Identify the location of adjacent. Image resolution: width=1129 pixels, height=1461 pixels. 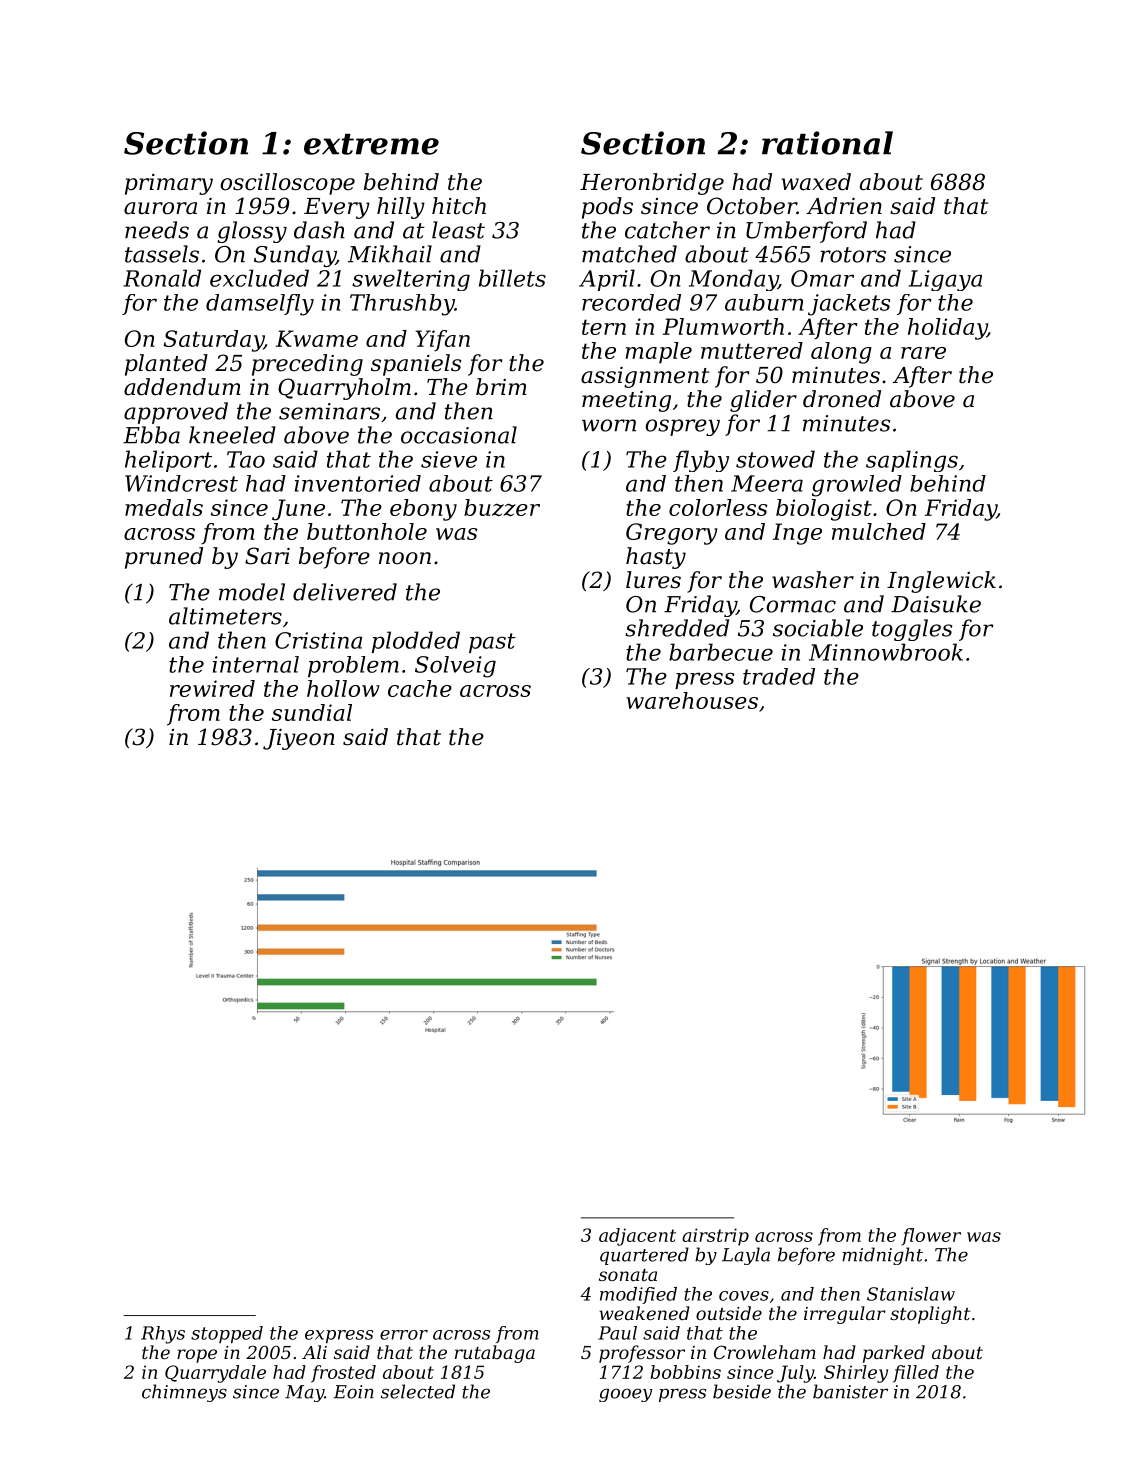
(637, 1237).
